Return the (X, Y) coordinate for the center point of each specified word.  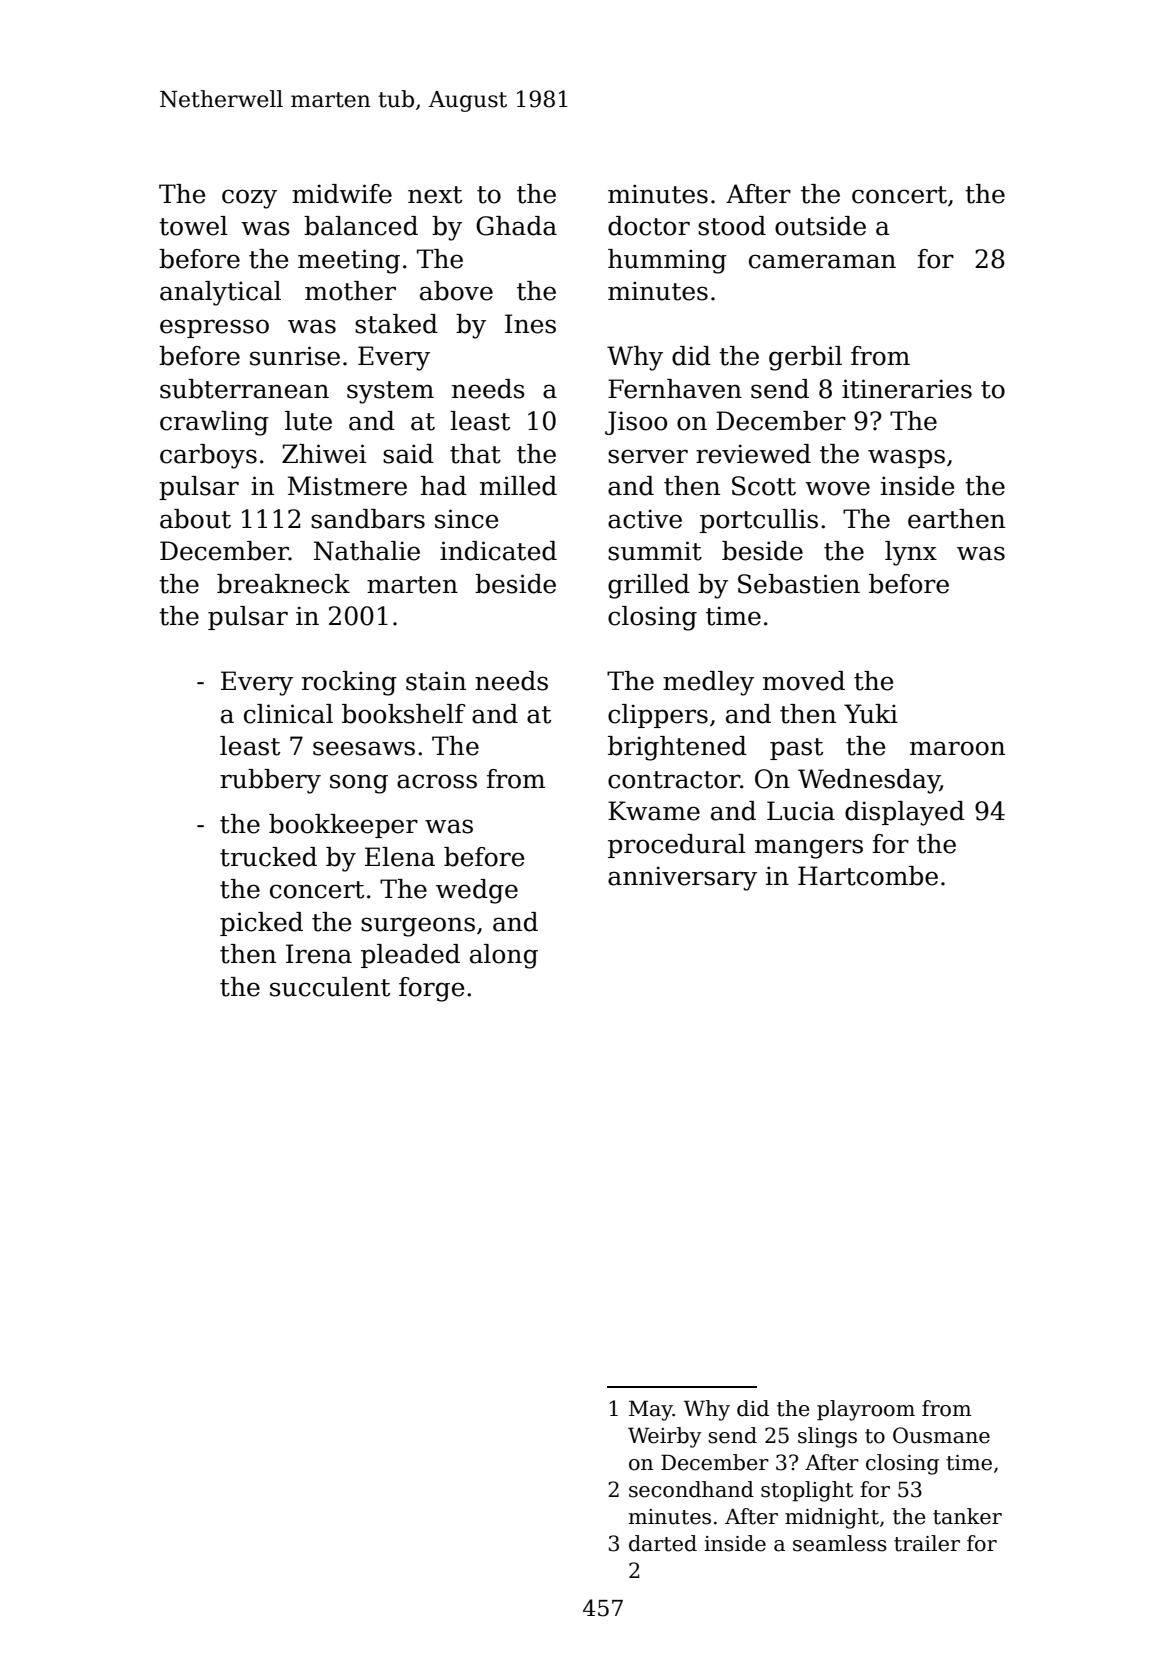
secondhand (691, 1489)
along (504, 956)
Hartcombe (868, 876)
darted (663, 1543)
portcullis (759, 521)
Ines (530, 324)
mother (350, 291)
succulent (330, 987)
